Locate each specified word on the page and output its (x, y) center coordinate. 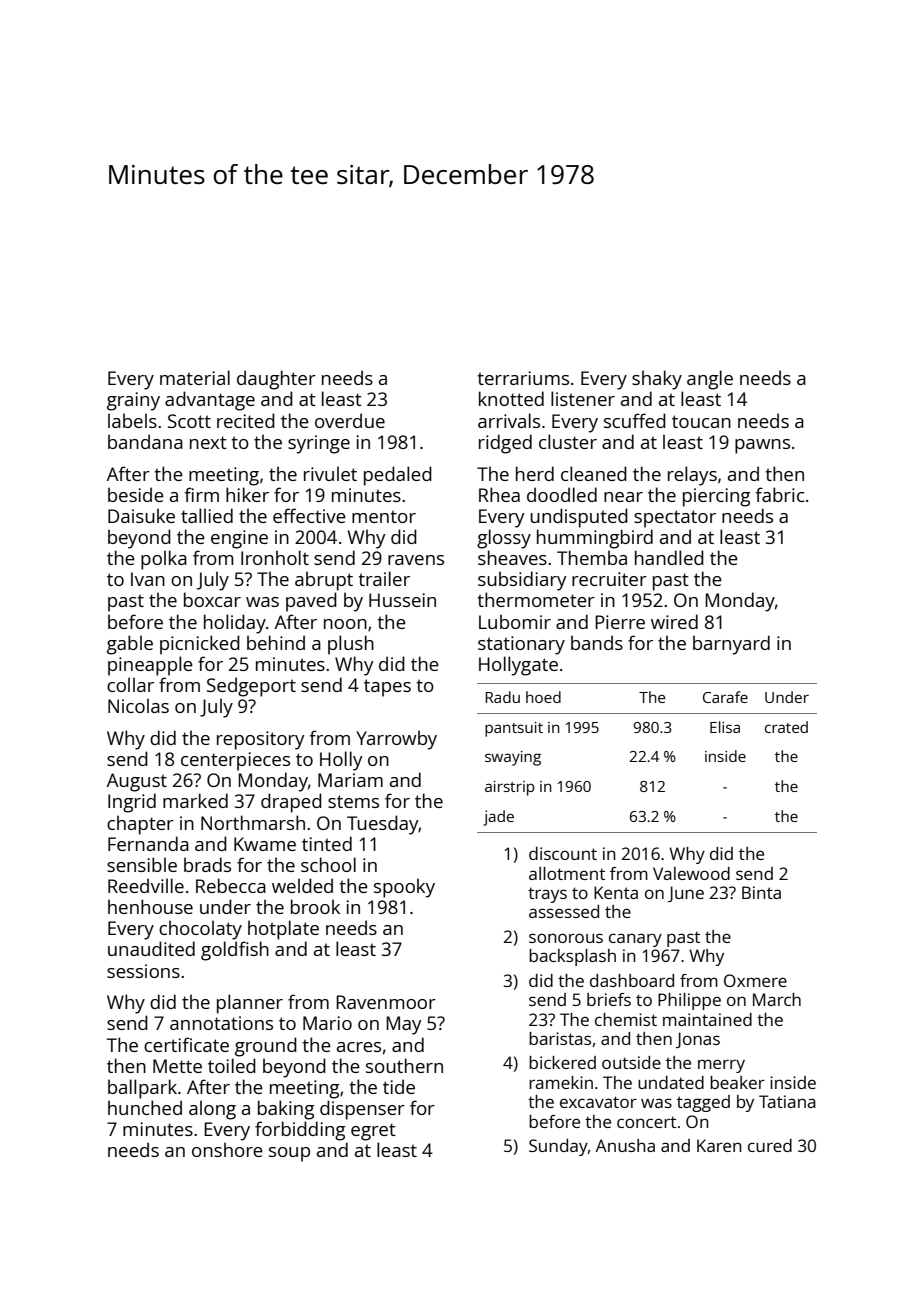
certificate (186, 1044)
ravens (416, 560)
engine (239, 539)
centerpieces (235, 761)
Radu (502, 697)
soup (289, 1154)
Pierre (620, 622)
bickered (562, 1062)
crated (786, 727)
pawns (762, 446)
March (777, 999)
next (208, 442)
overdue (350, 420)
